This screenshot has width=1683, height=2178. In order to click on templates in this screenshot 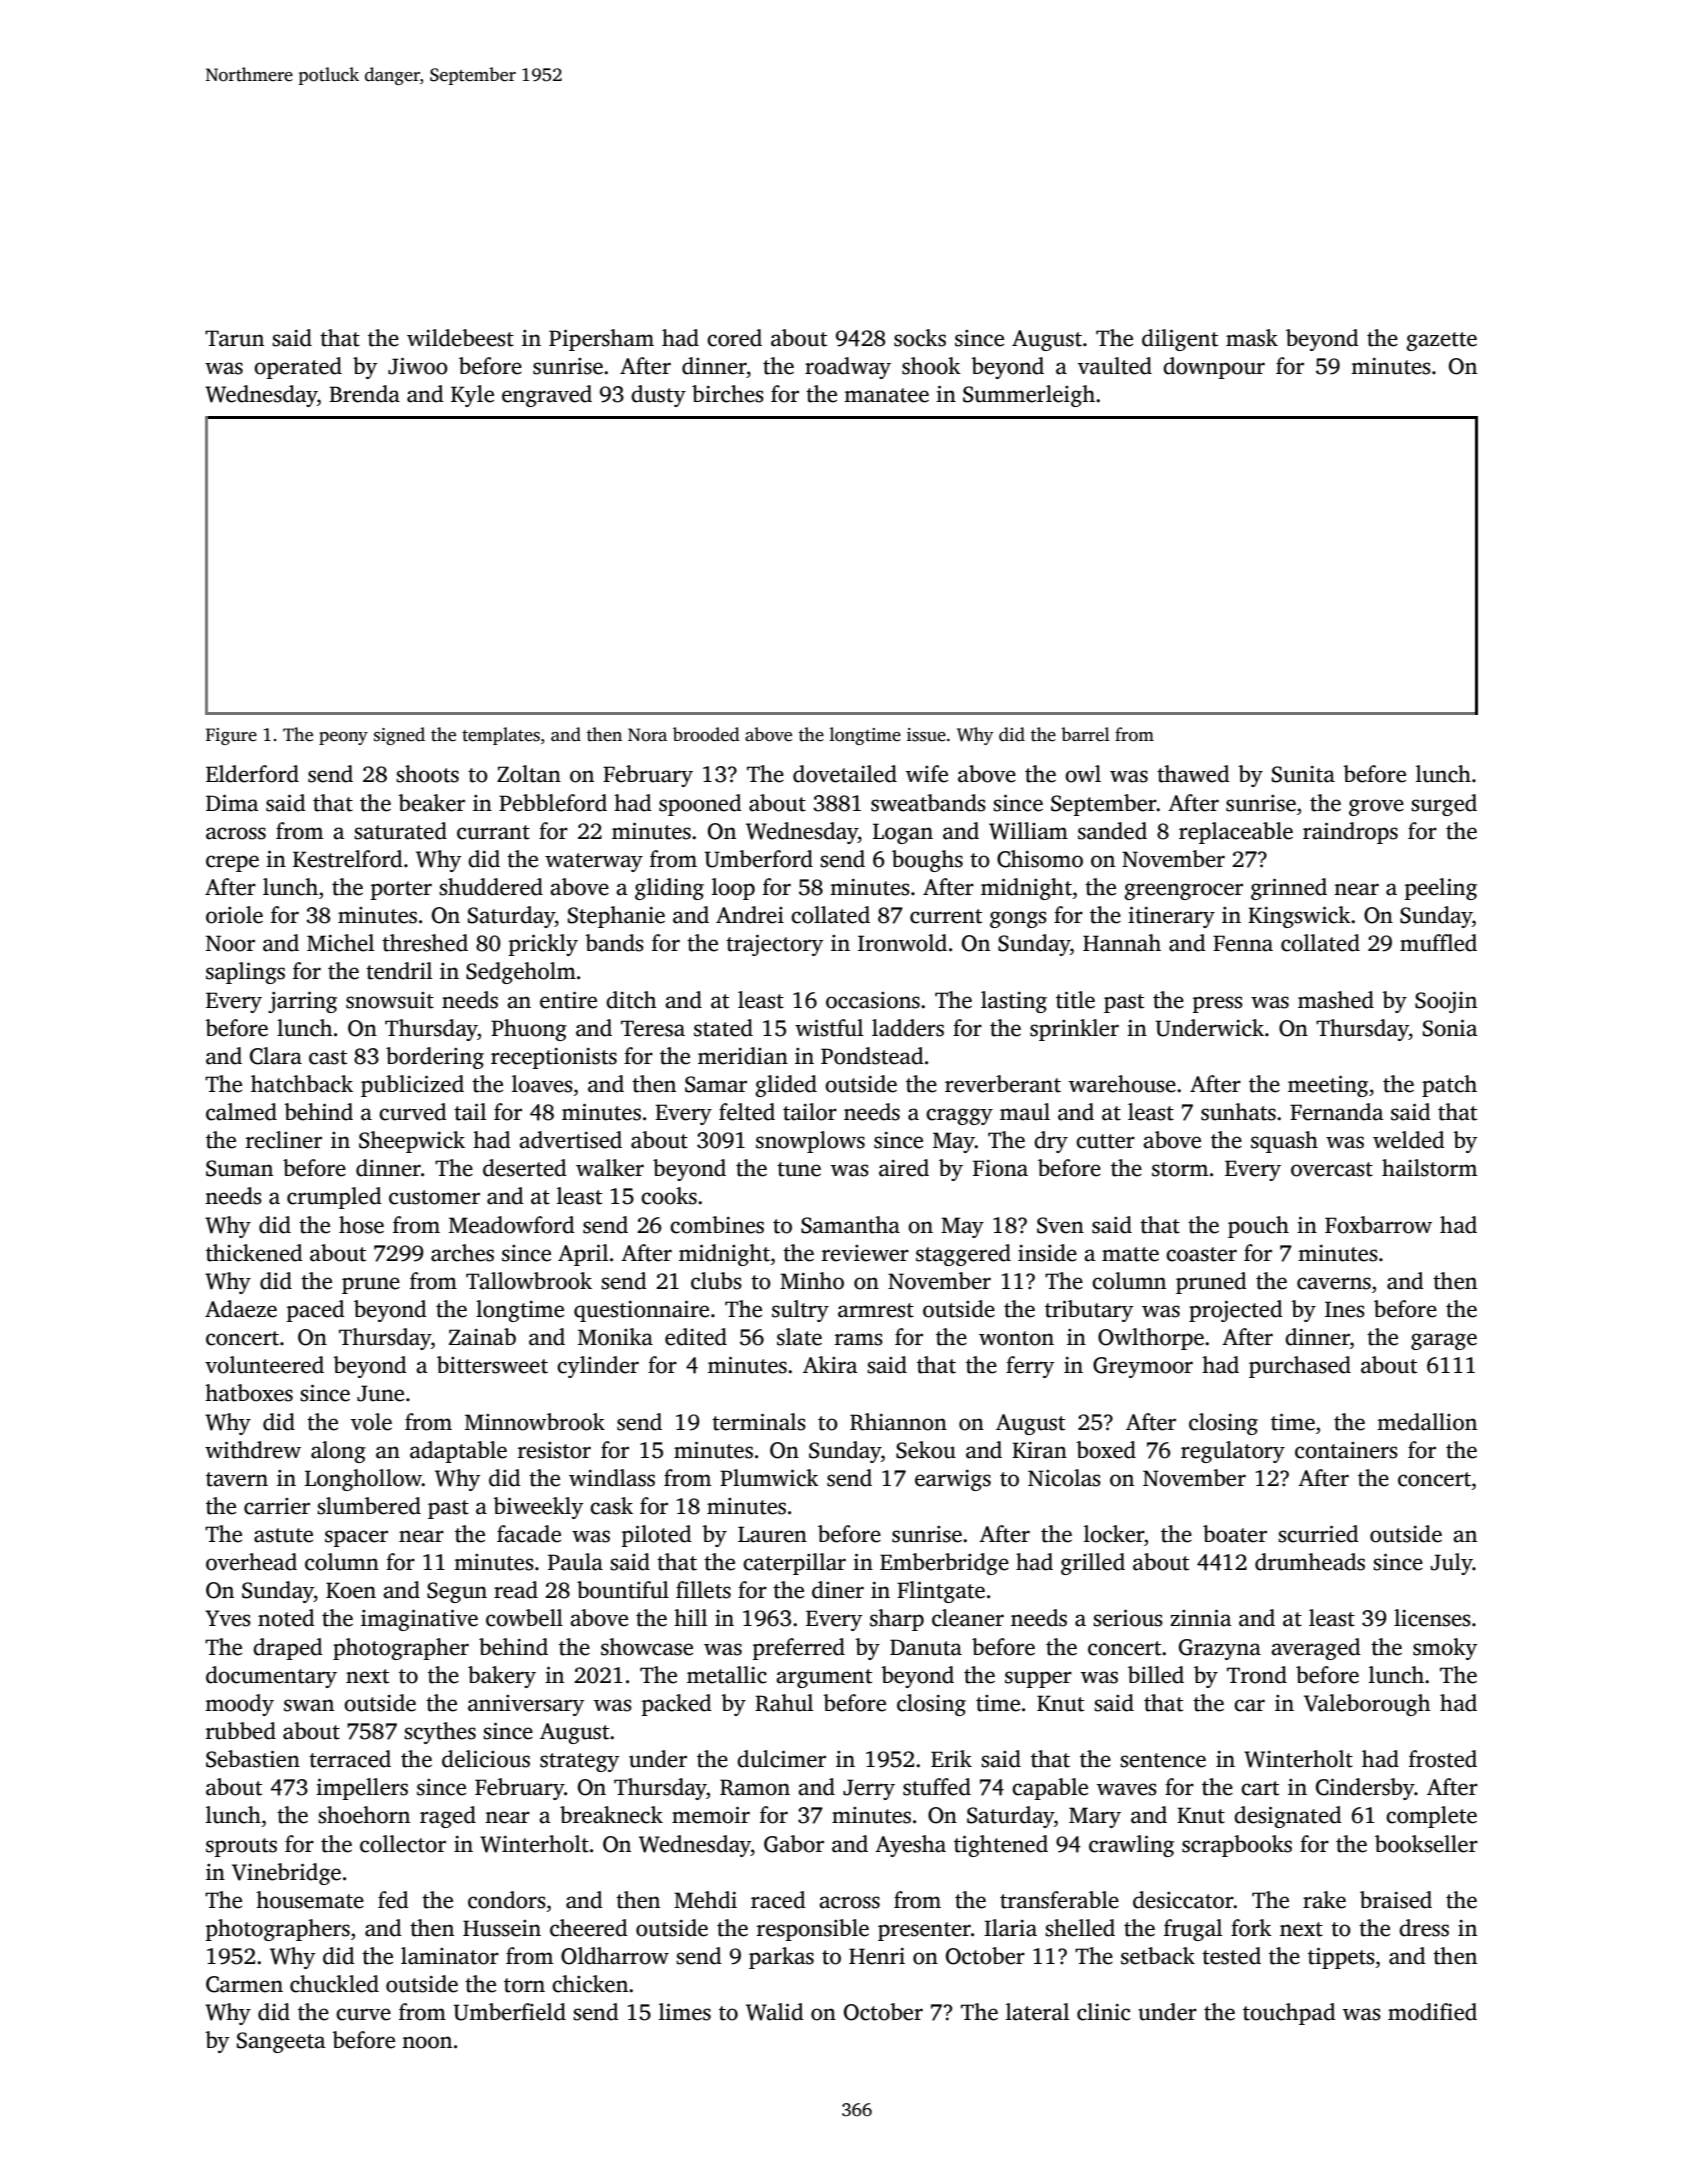, I will do `click(501, 736)`.
